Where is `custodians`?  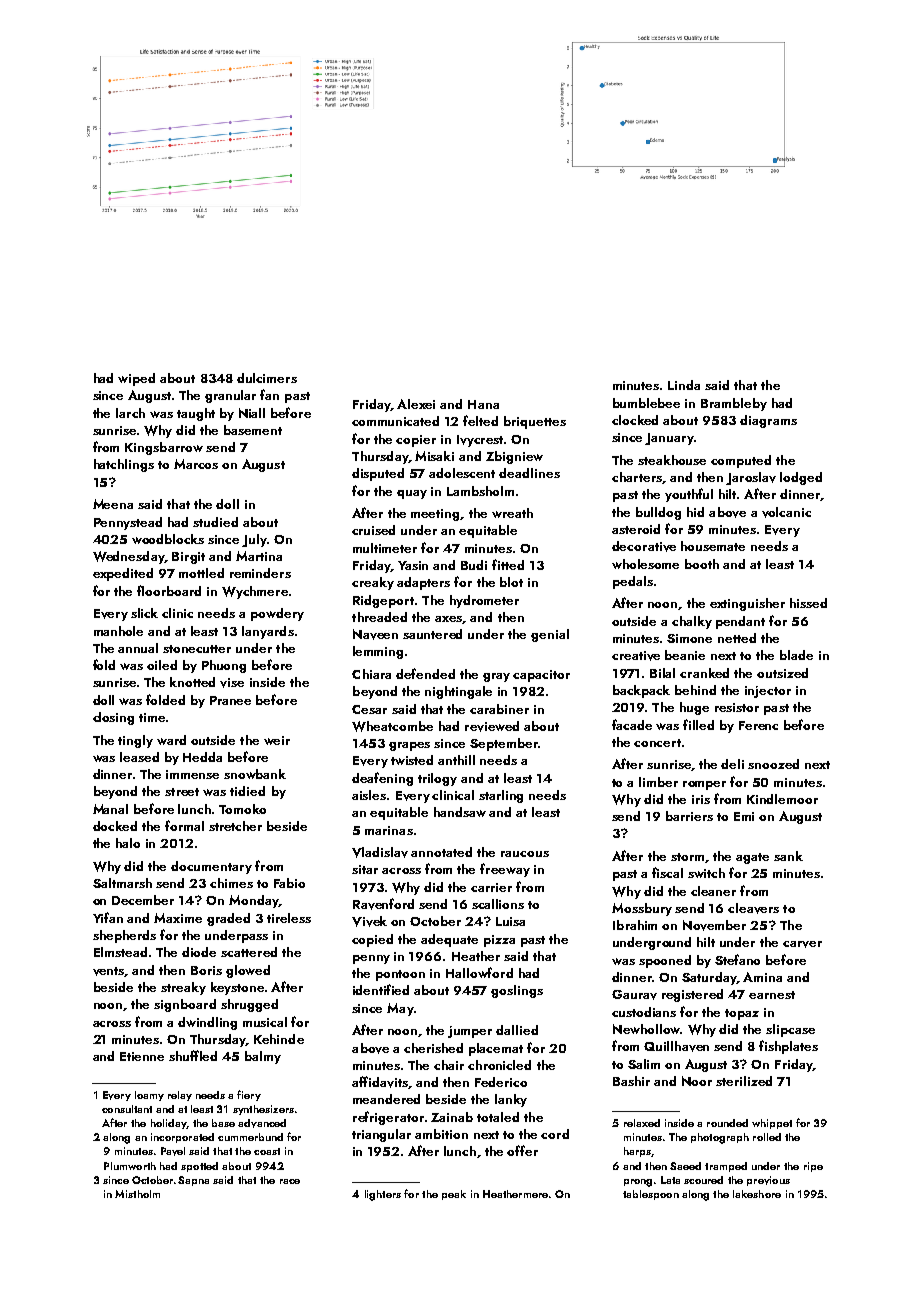
custodians is located at coordinates (644, 1012).
